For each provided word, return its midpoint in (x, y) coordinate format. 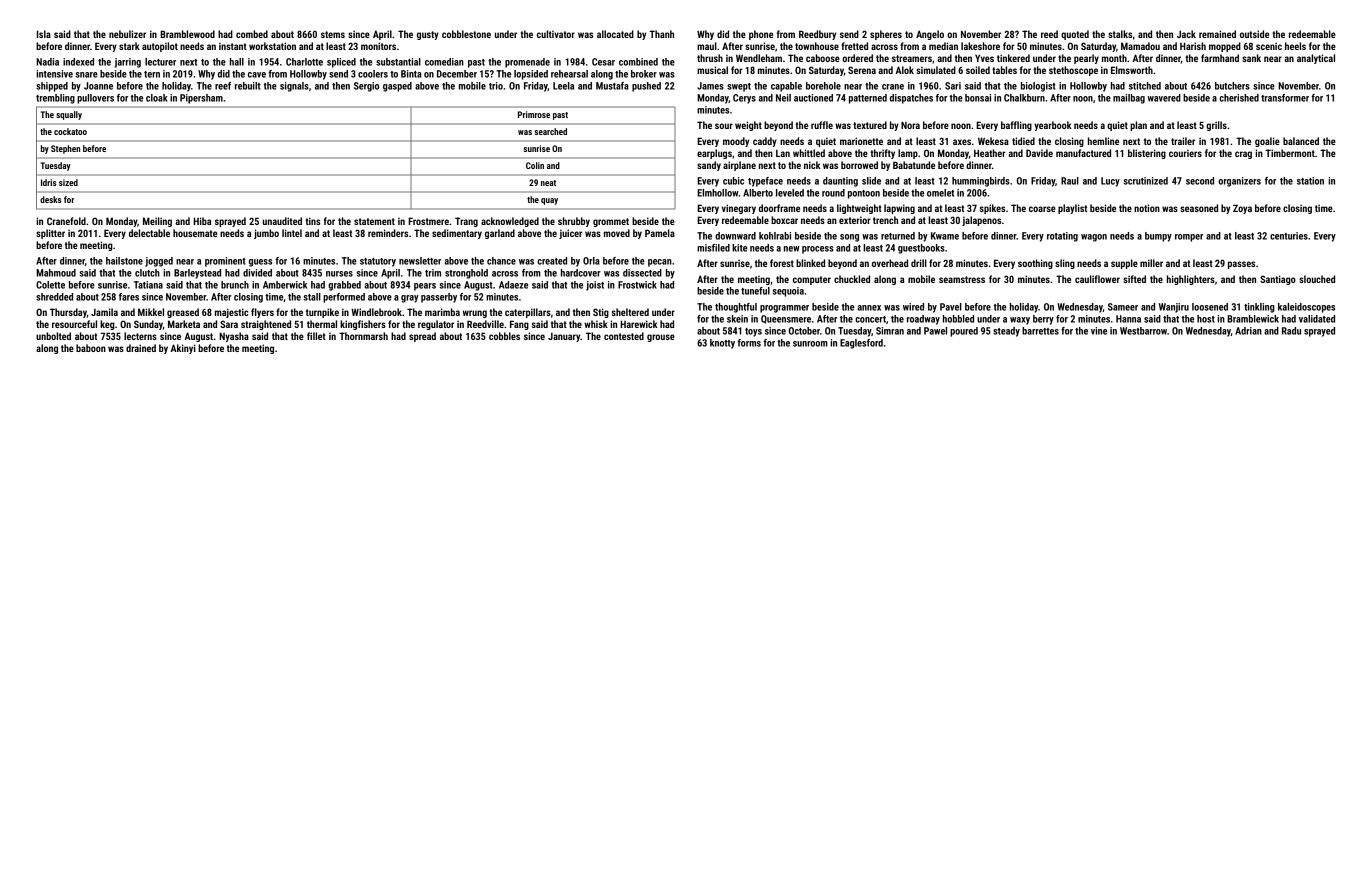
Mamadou (1140, 46)
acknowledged (510, 222)
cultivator (556, 34)
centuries (1289, 236)
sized (68, 182)
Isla (44, 34)
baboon (91, 348)
